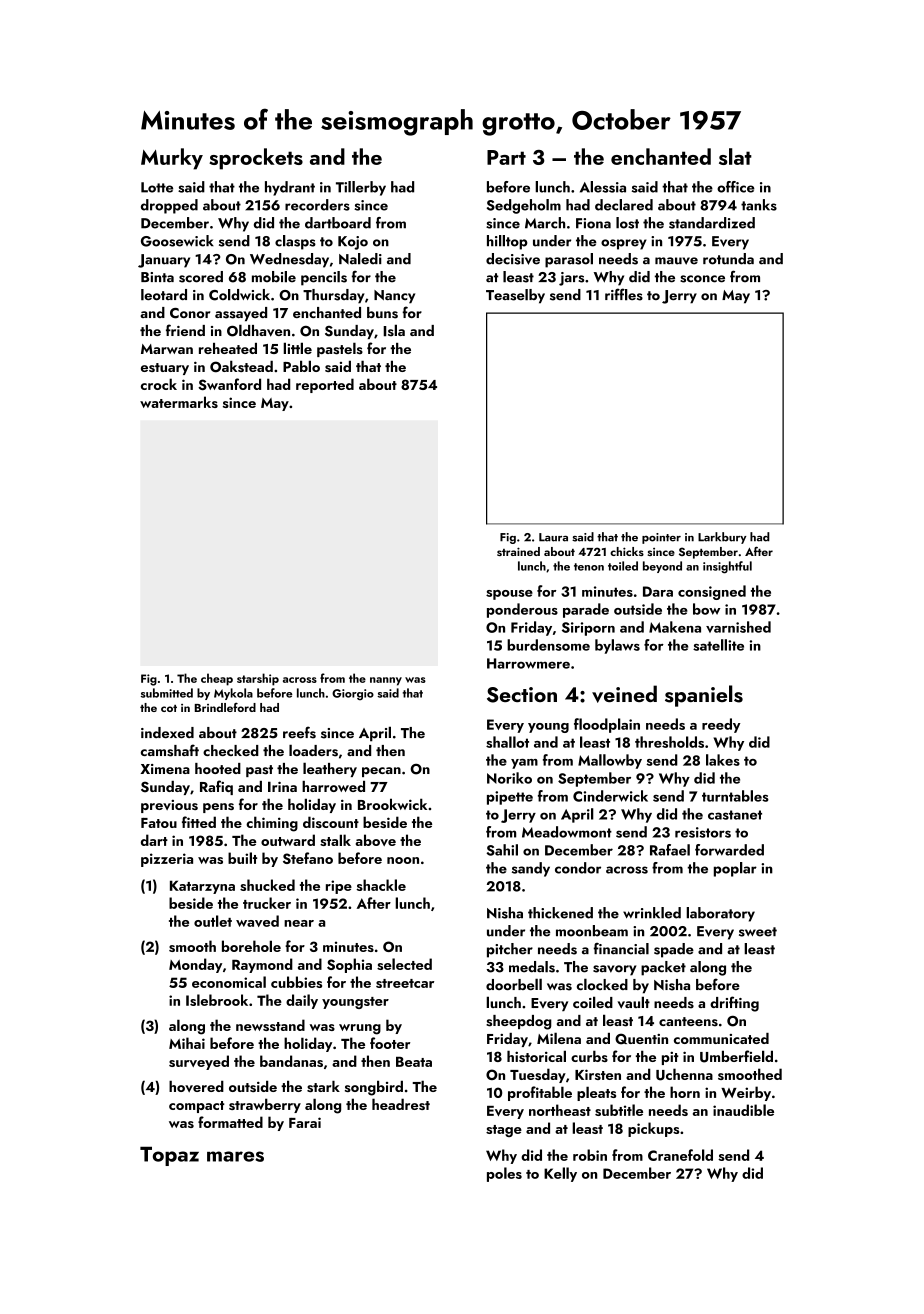 The width and height of the screenshot is (924, 1314). Describe the element at coordinates (706, 609) in the screenshot. I see `bow` at that location.
